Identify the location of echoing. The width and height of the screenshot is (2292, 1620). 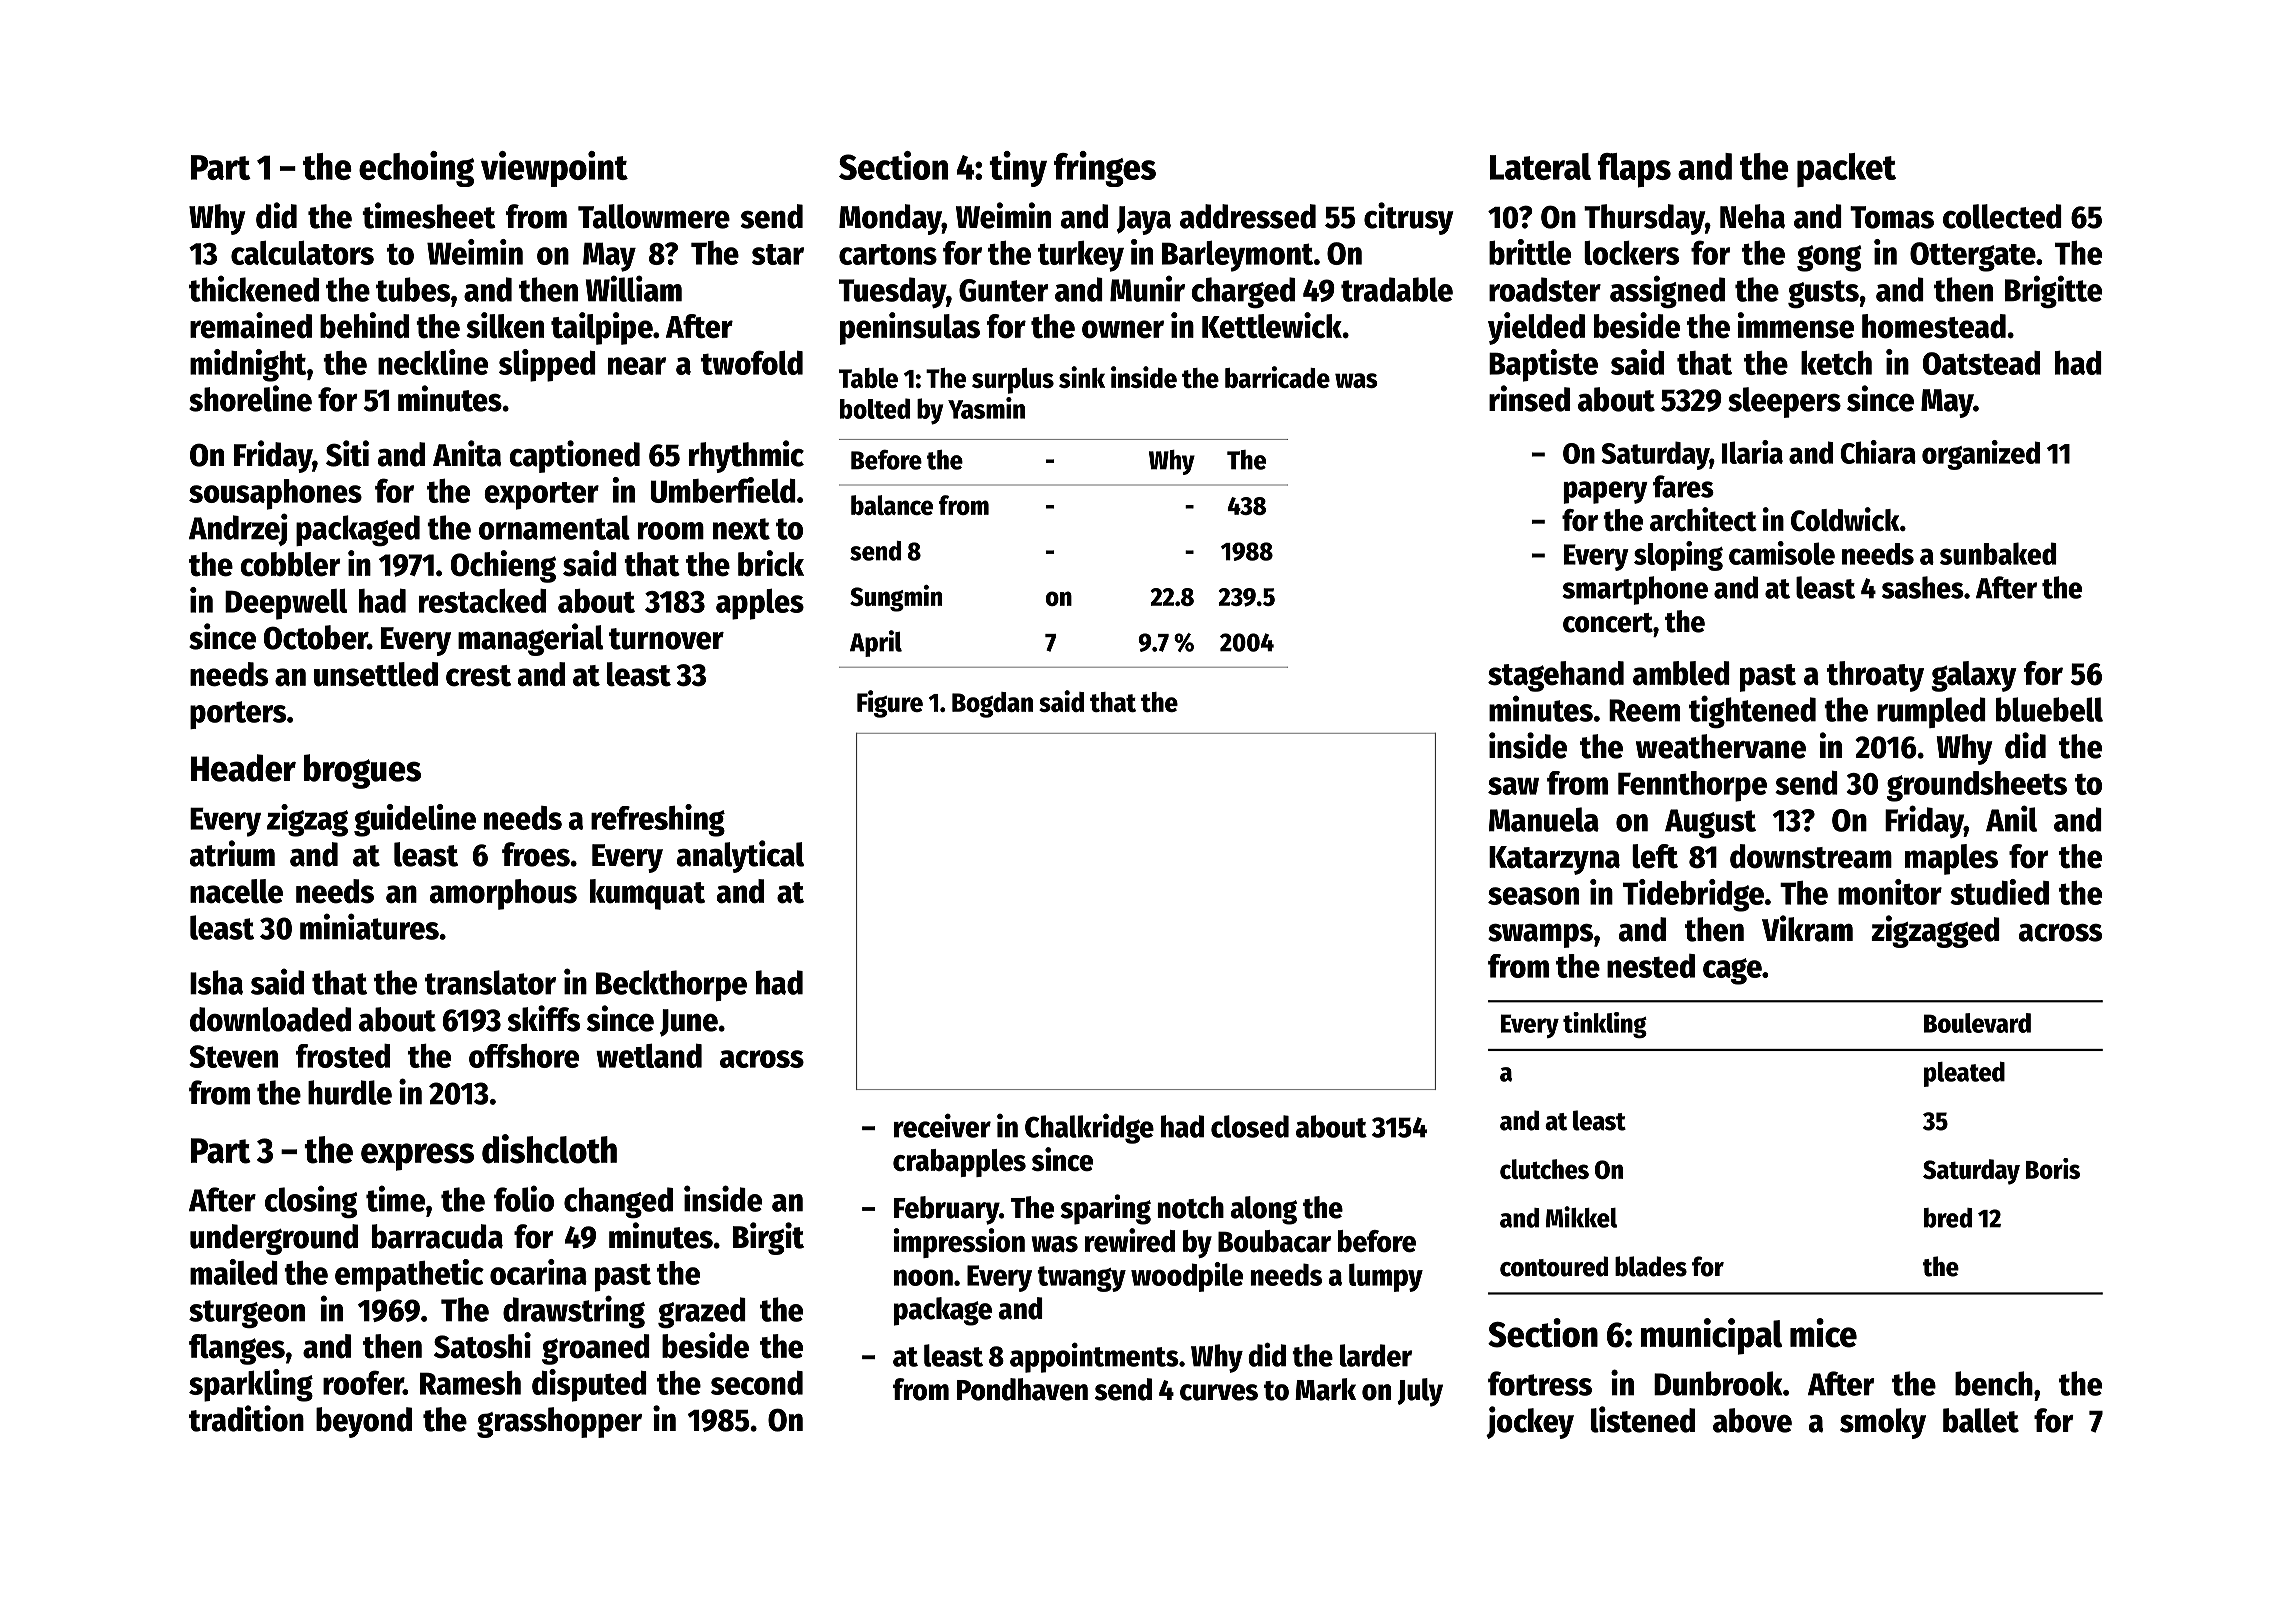
(416, 169).
